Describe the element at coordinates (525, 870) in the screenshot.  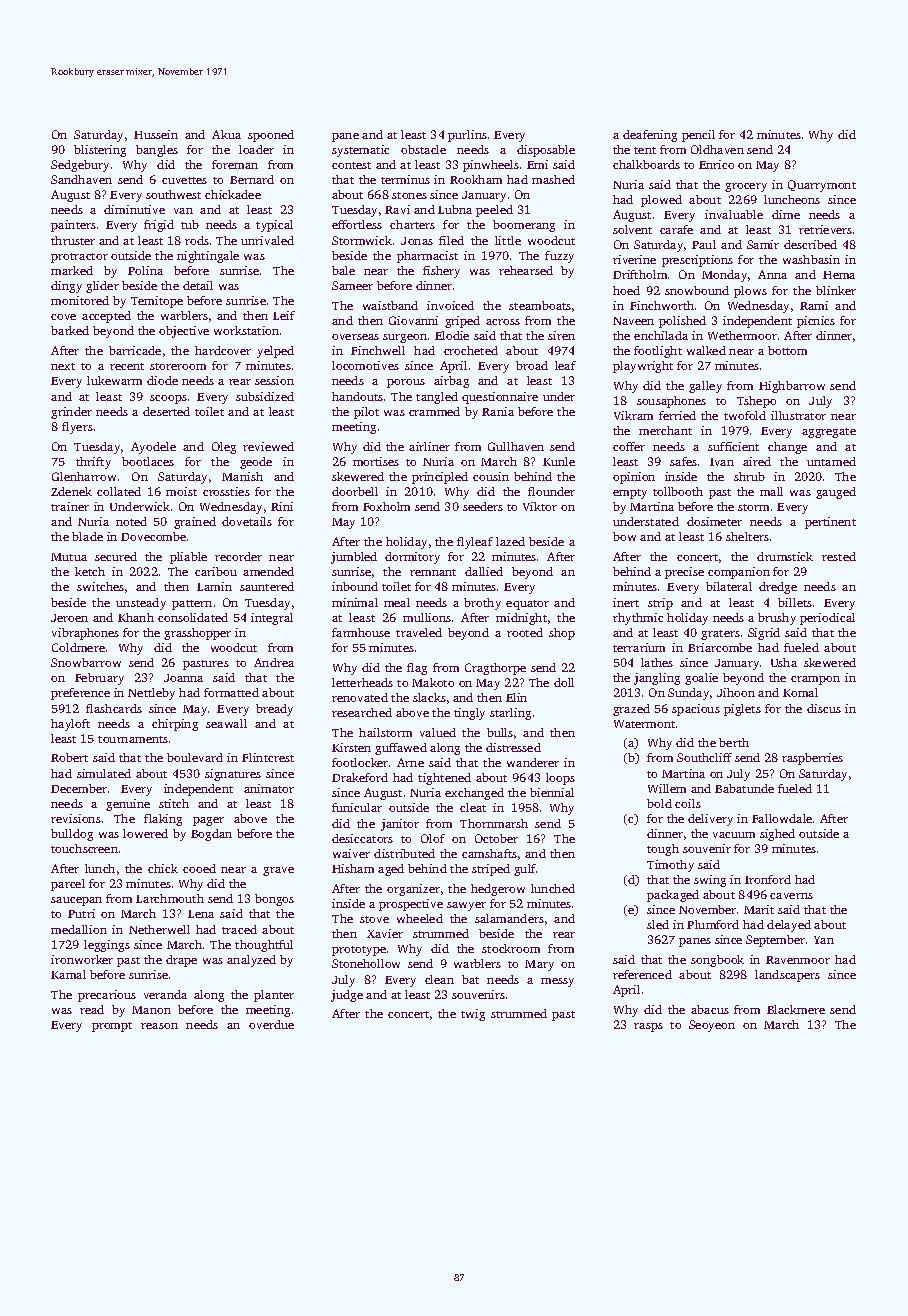
I see `gulf` at that location.
